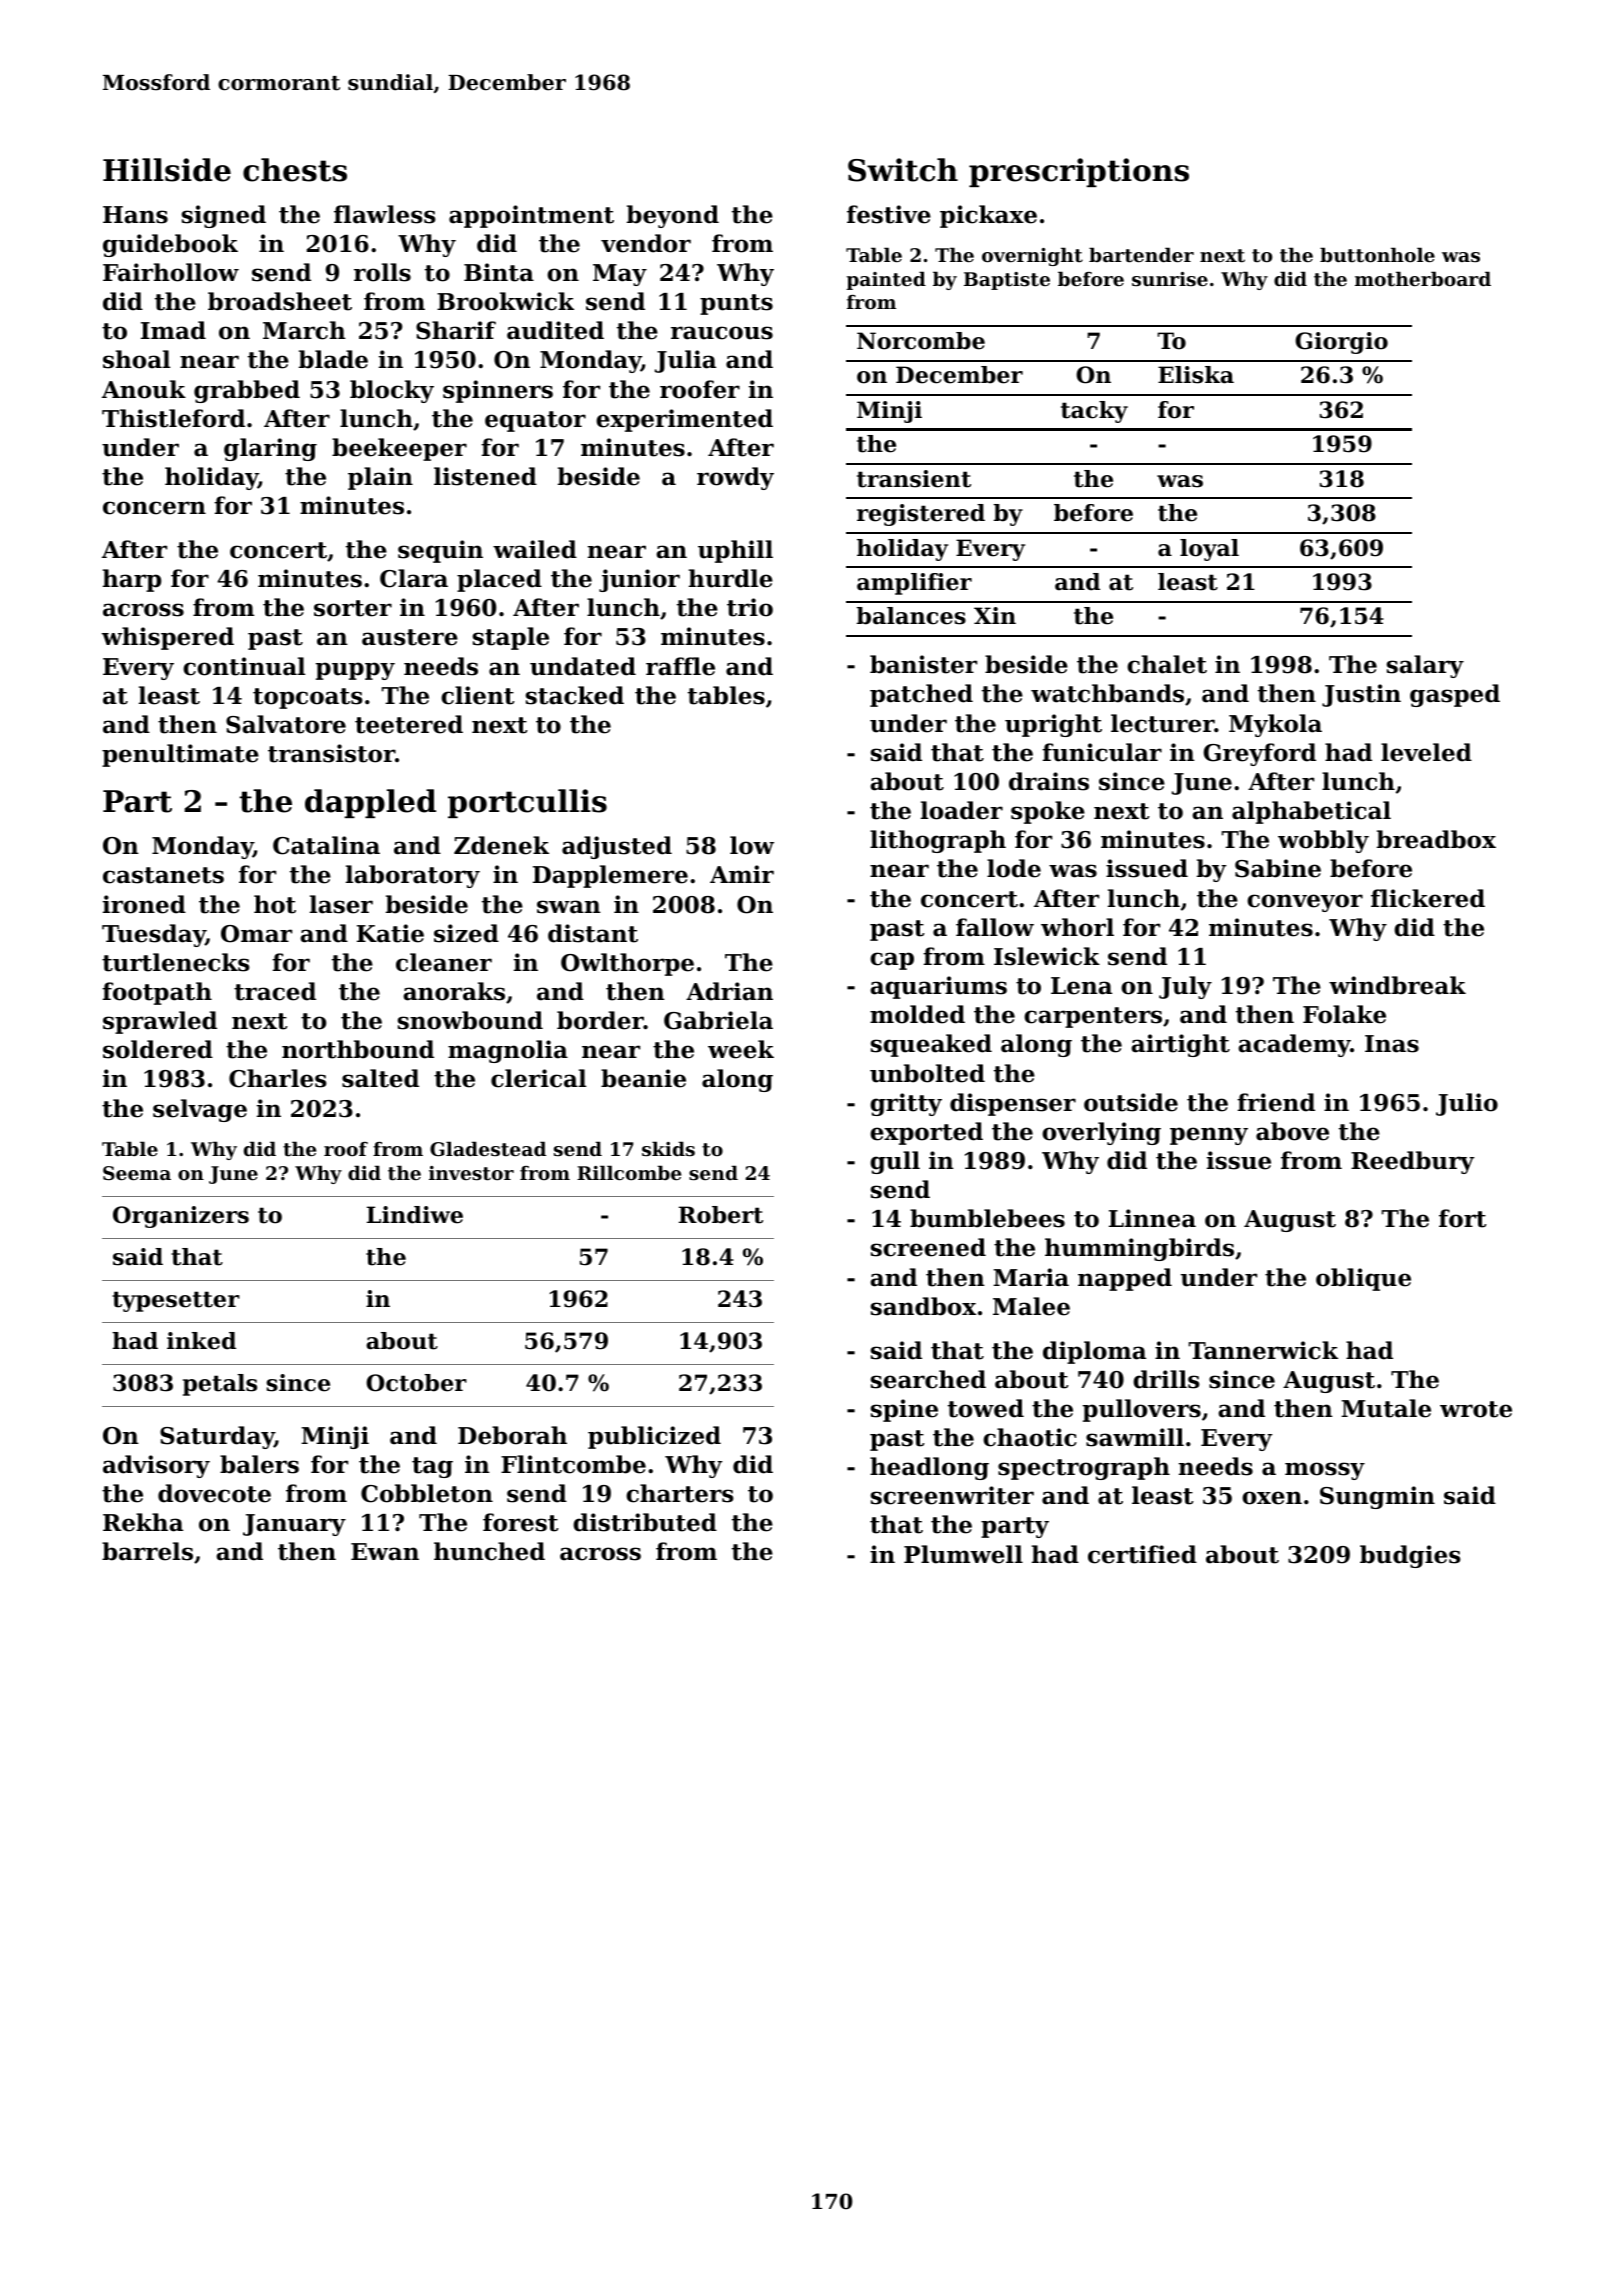  Describe the element at coordinates (1209, 550) in the document. I see `loyal` at that location.
